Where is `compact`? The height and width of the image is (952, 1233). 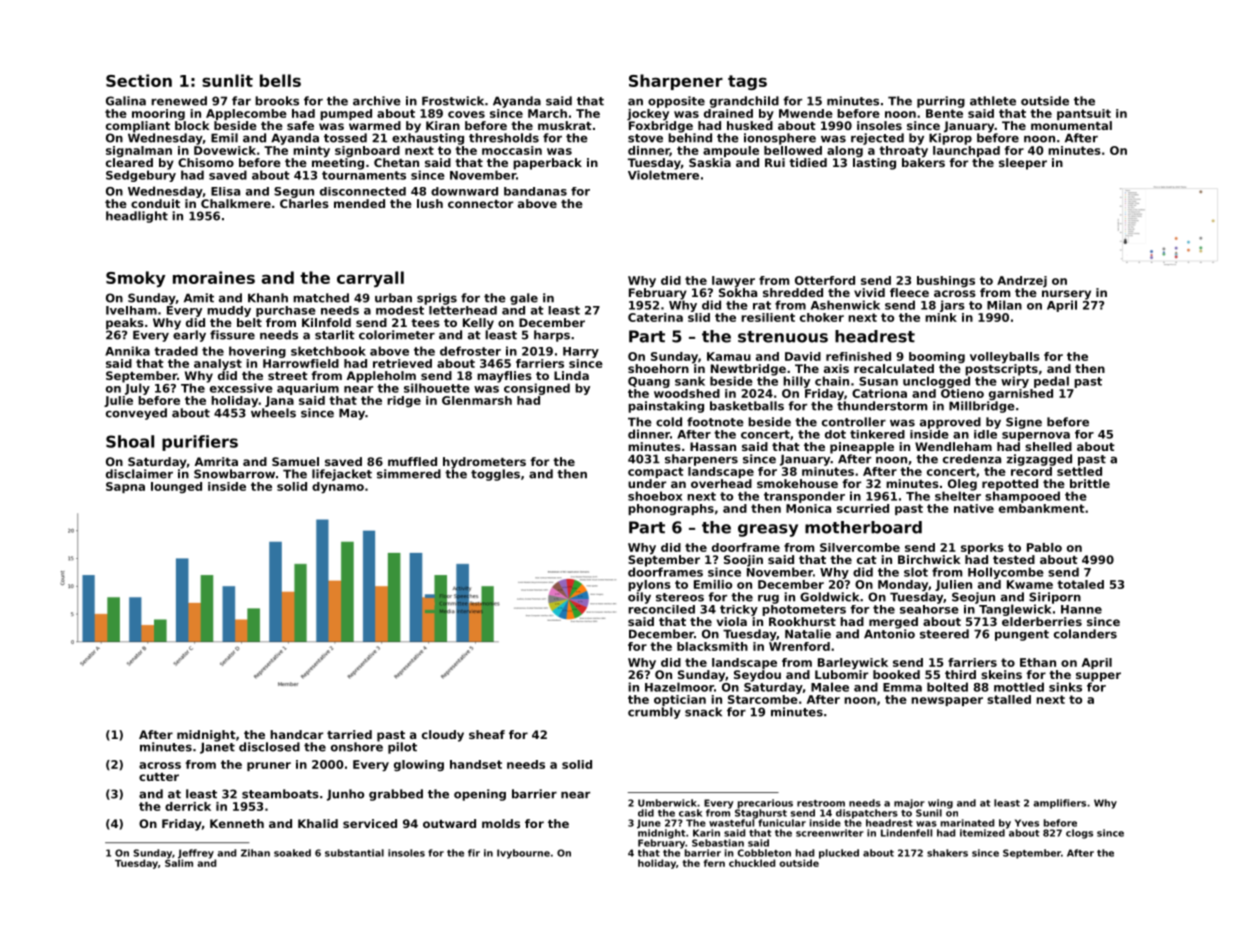
compact is located at coordinates (656, 472).
